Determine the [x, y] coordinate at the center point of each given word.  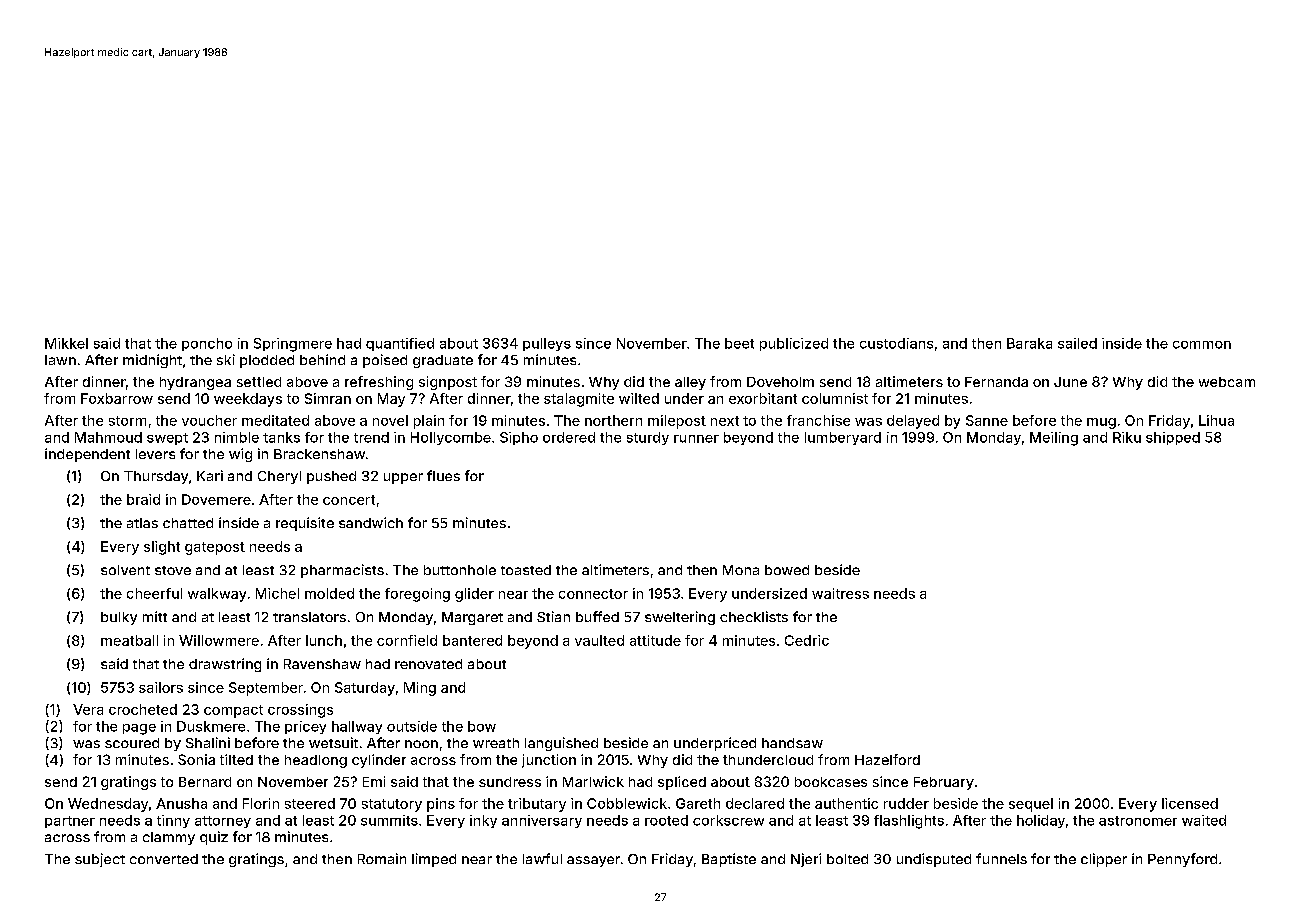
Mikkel [66, 343]
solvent [125, 570]
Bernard [205, 782]
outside [412, 726]
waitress [840, 593]
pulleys [547, 344]
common [1202, 345]
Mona [741, 570]
